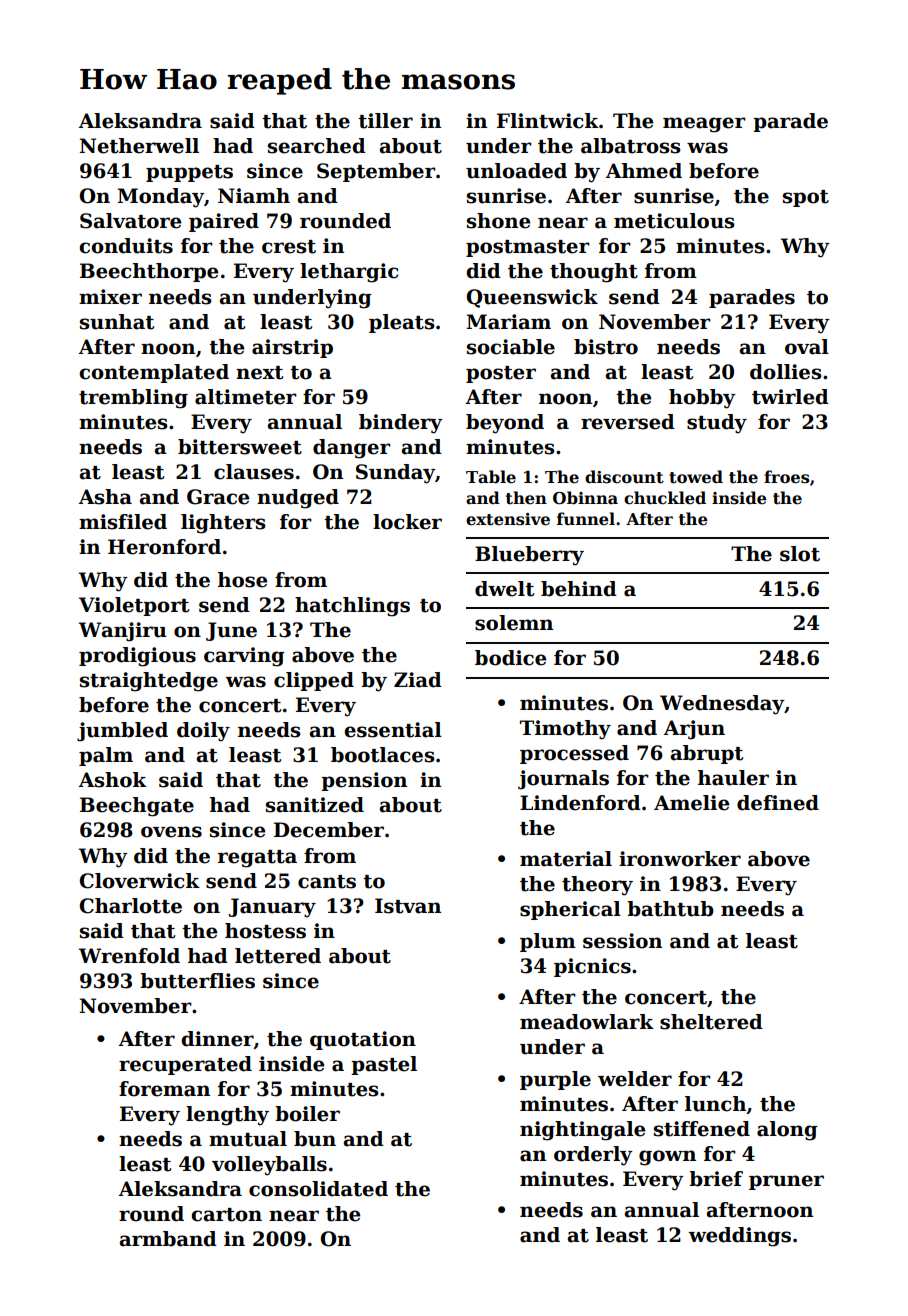 This screenshot has width=908, height=1316. What do you see at coordinates (292, 348) in the screenshot?
I see `airstrip` at bounding box center [292, 348].
